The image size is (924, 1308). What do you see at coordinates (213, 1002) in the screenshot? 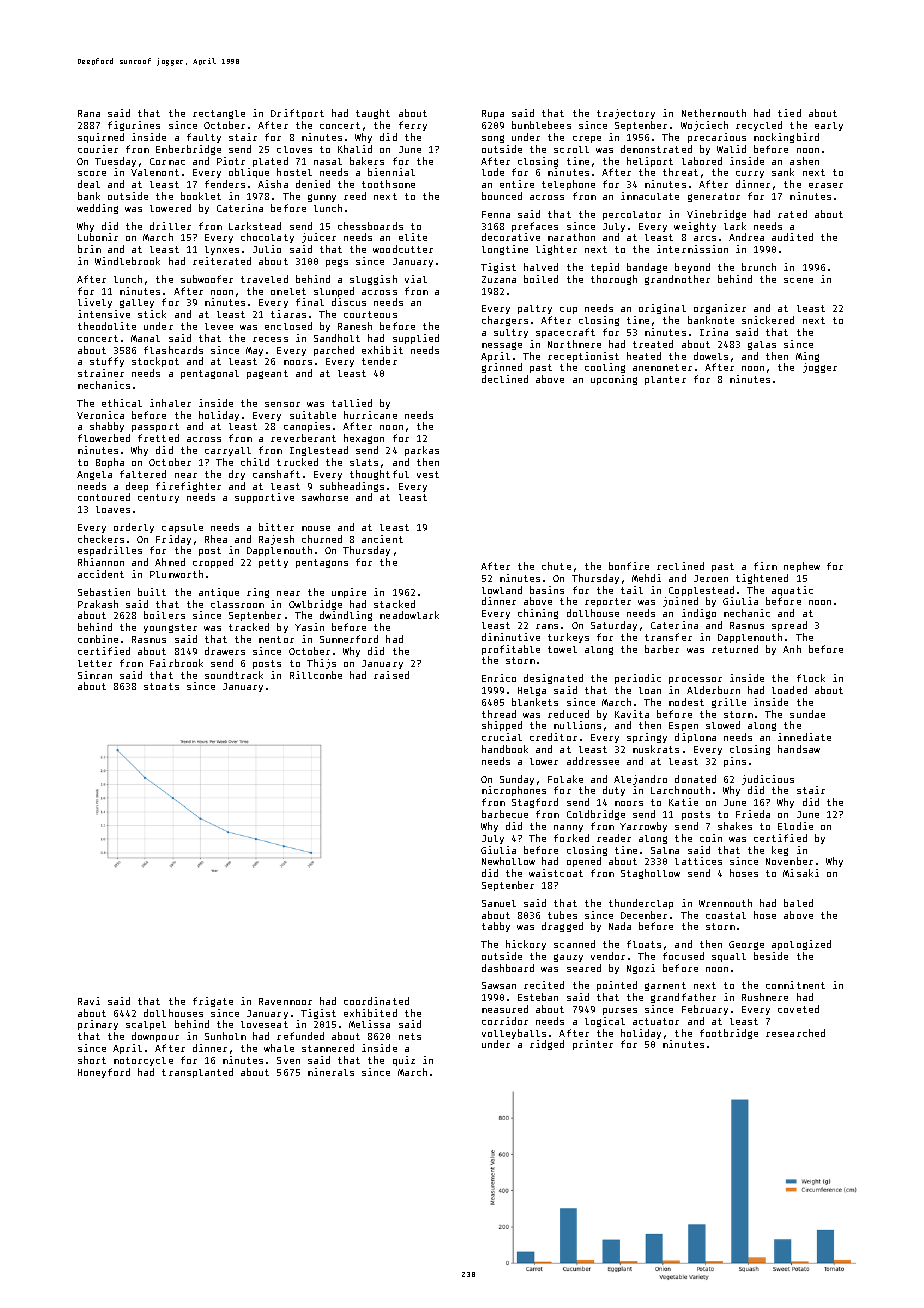
I see `frigate` at bounding box center [213, 1002].
